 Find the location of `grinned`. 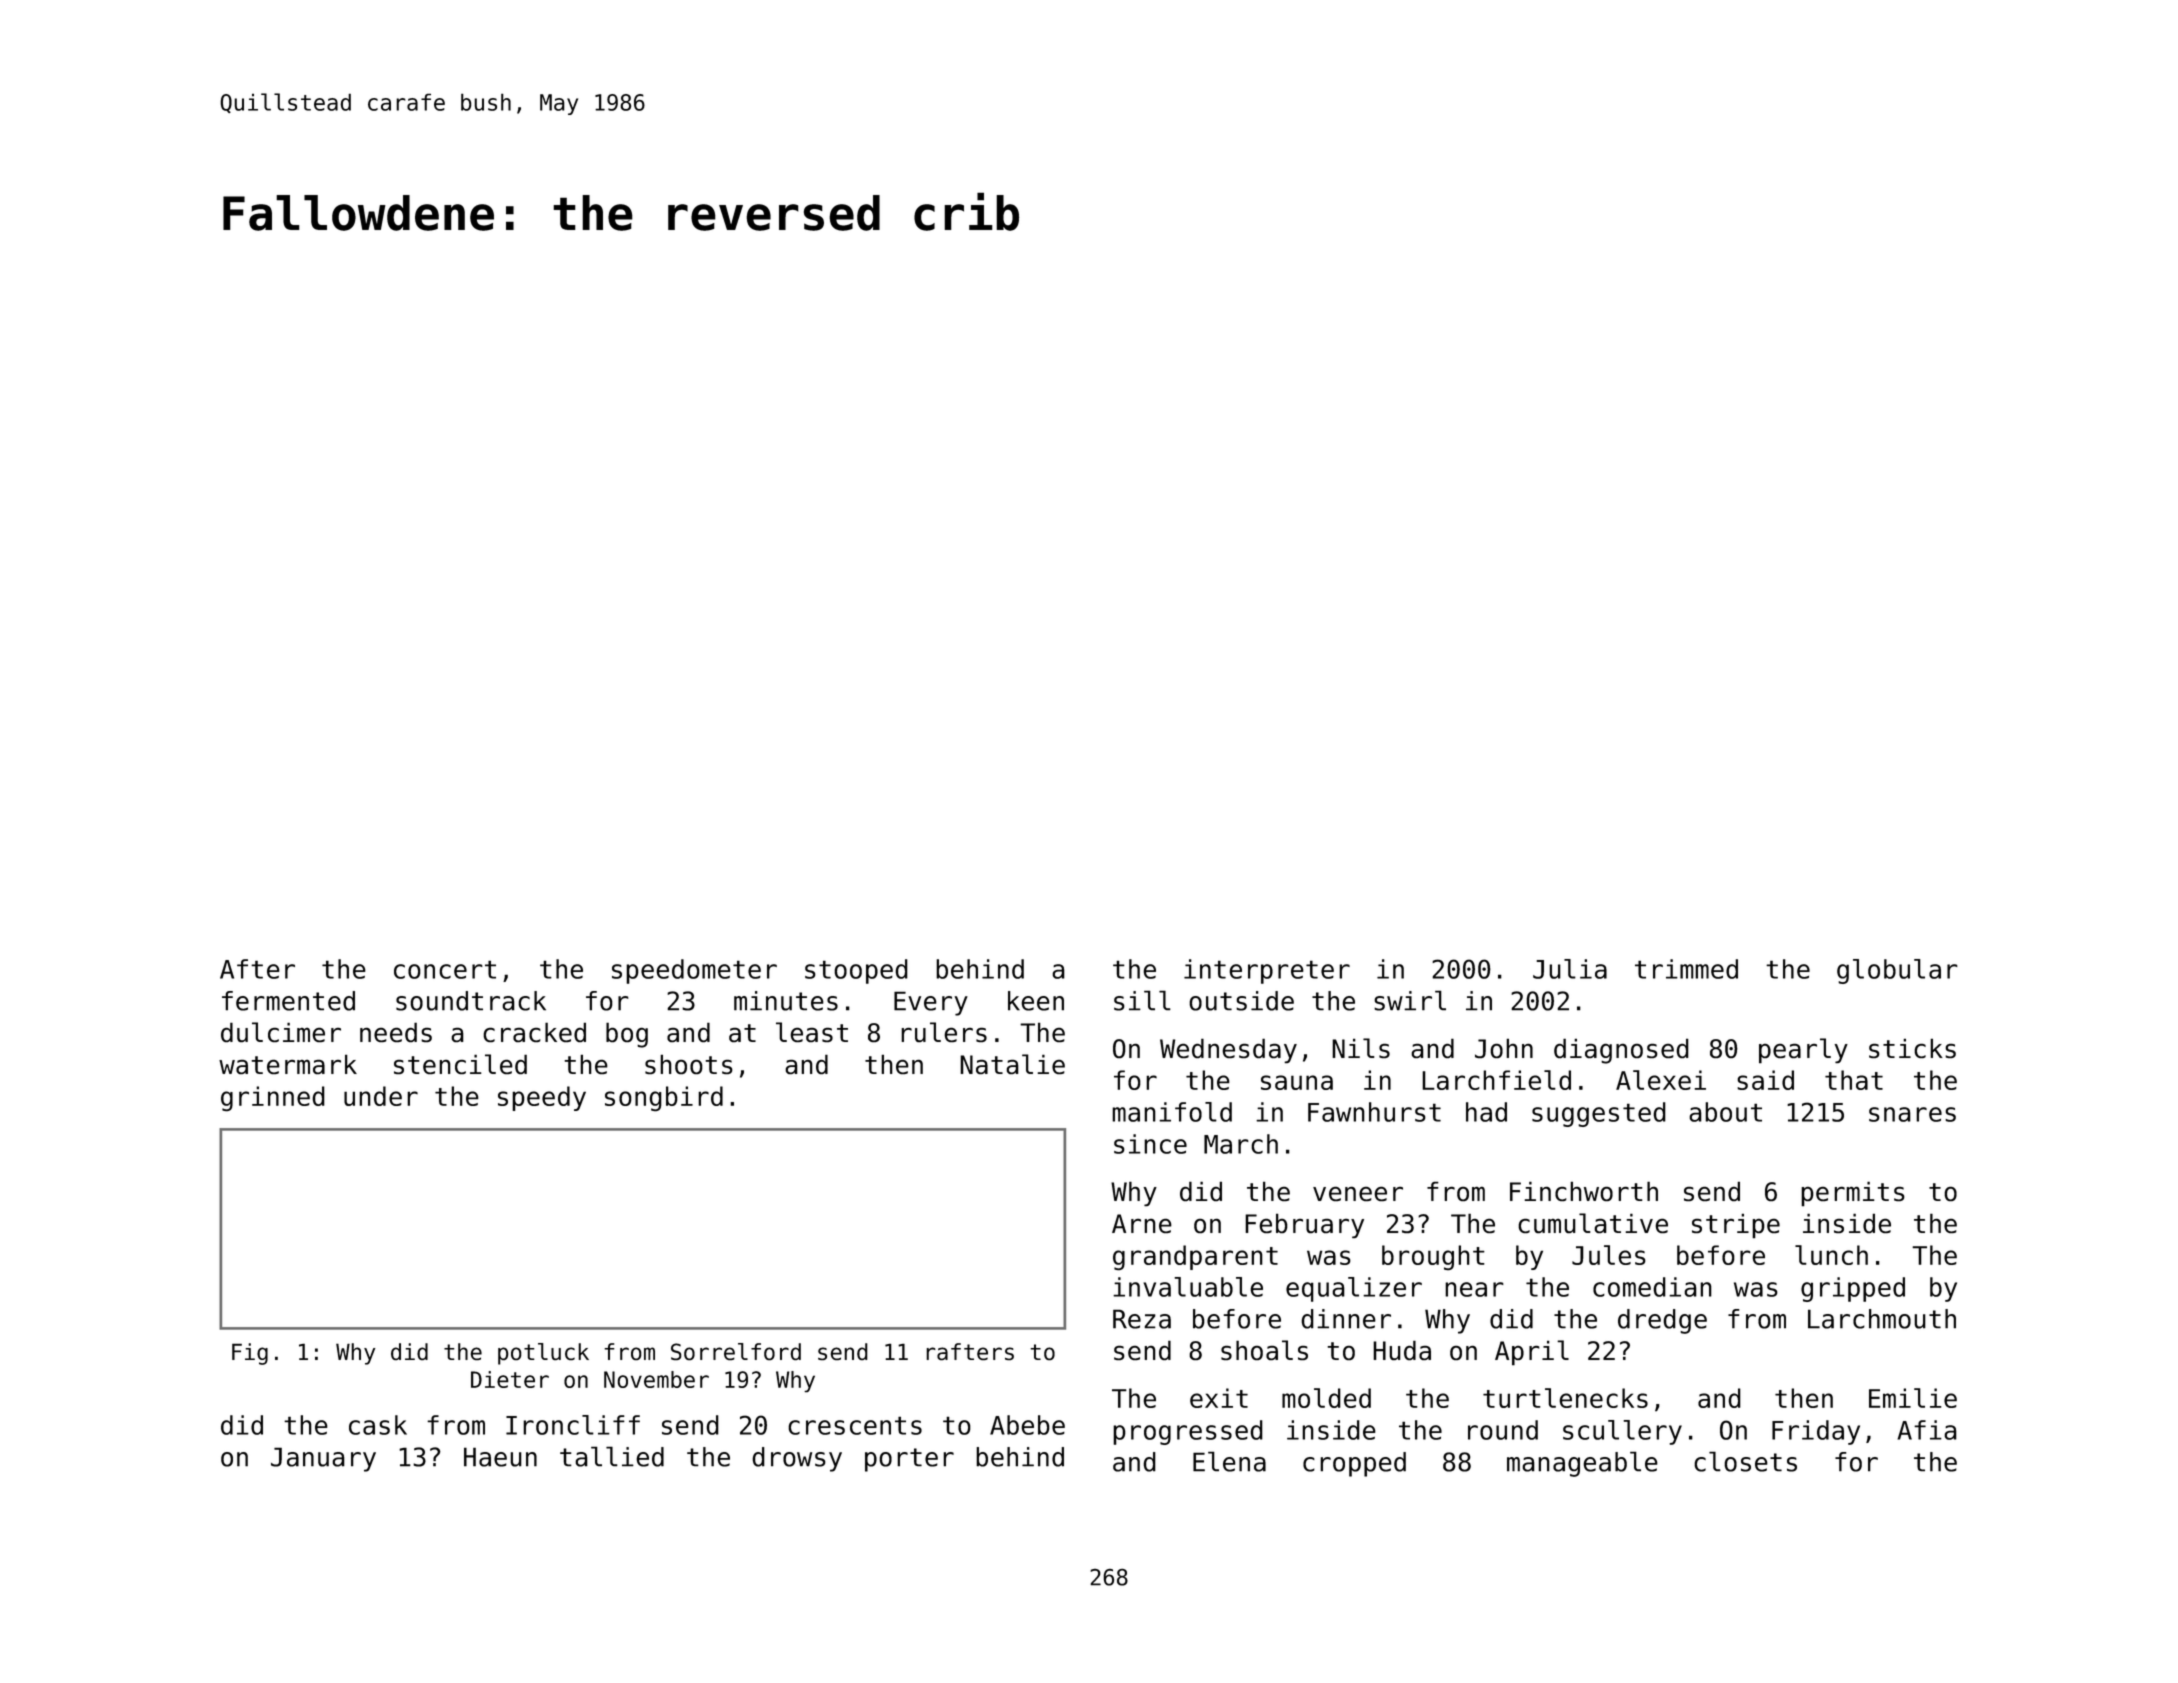

grinned is located at coordinates (273, 1098).
